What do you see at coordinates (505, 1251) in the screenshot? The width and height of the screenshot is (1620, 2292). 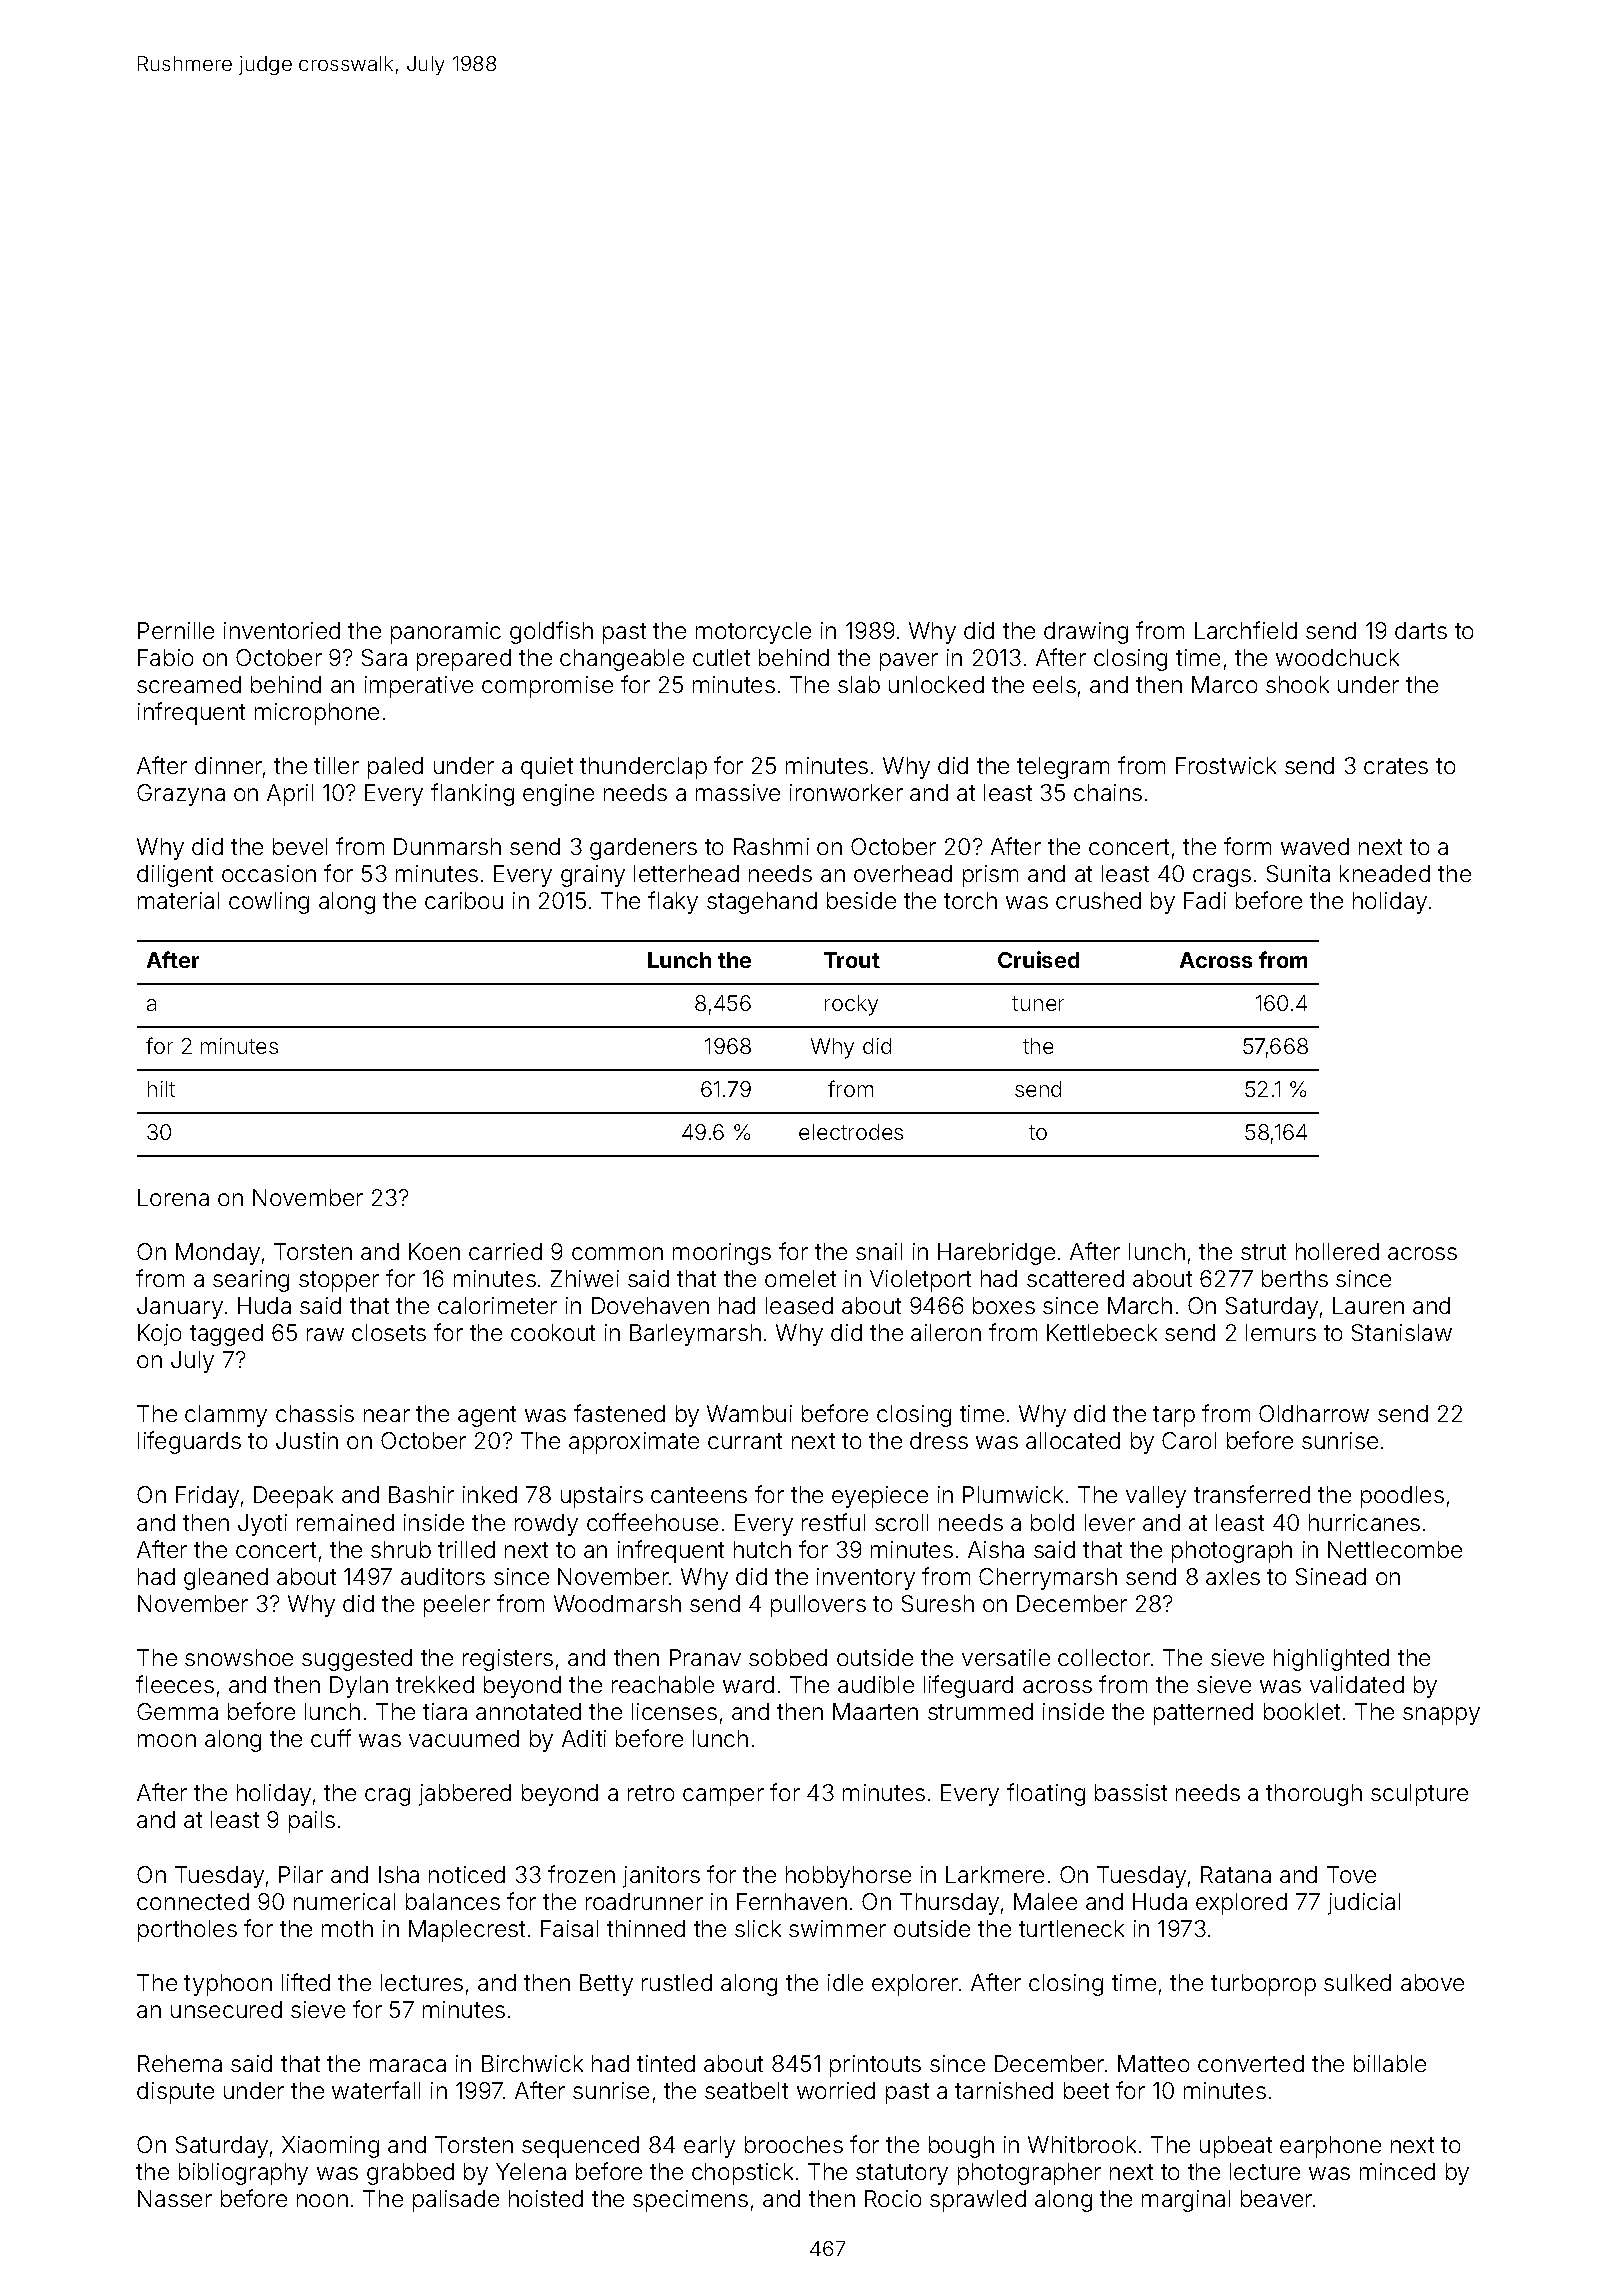 I see `carried` at bounding box center [505, 1251].
